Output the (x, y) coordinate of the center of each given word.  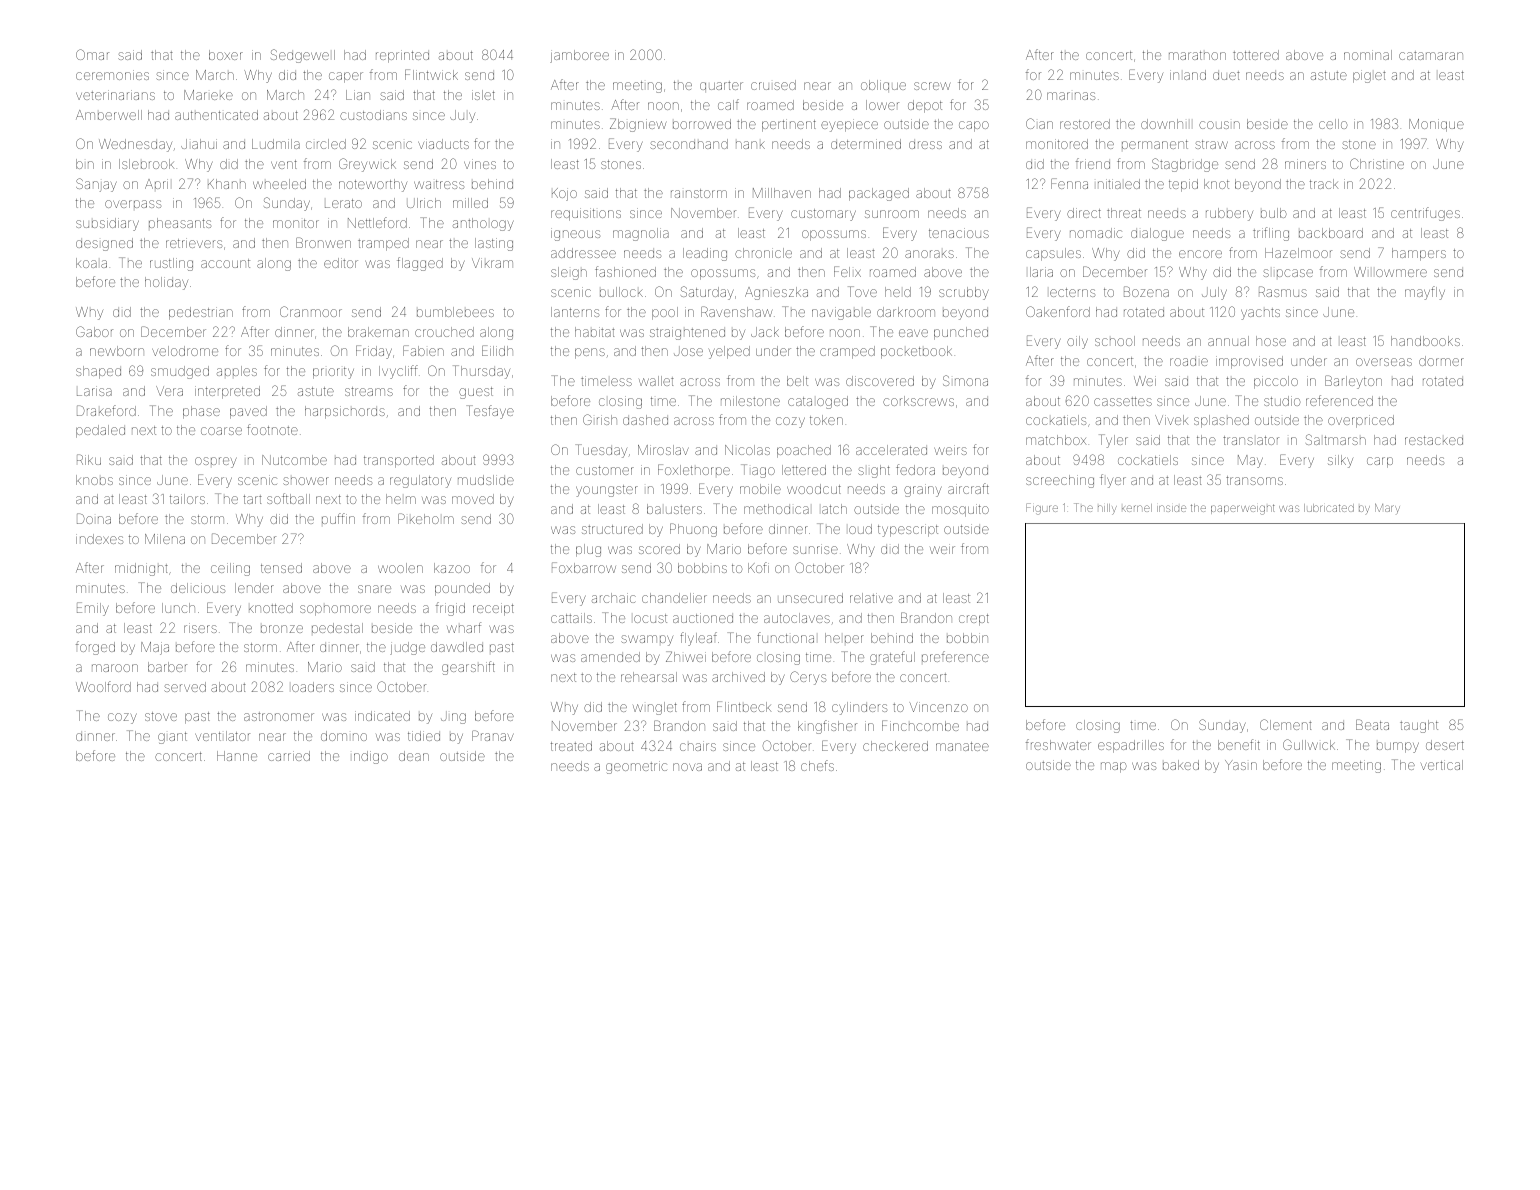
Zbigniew (638, 125)
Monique (1436, 125)
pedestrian (201, 313)
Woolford (103, 686)
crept (974, 620)
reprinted (402, 56)
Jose (688, 351)
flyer (1113, 481)
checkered (895, 746)
